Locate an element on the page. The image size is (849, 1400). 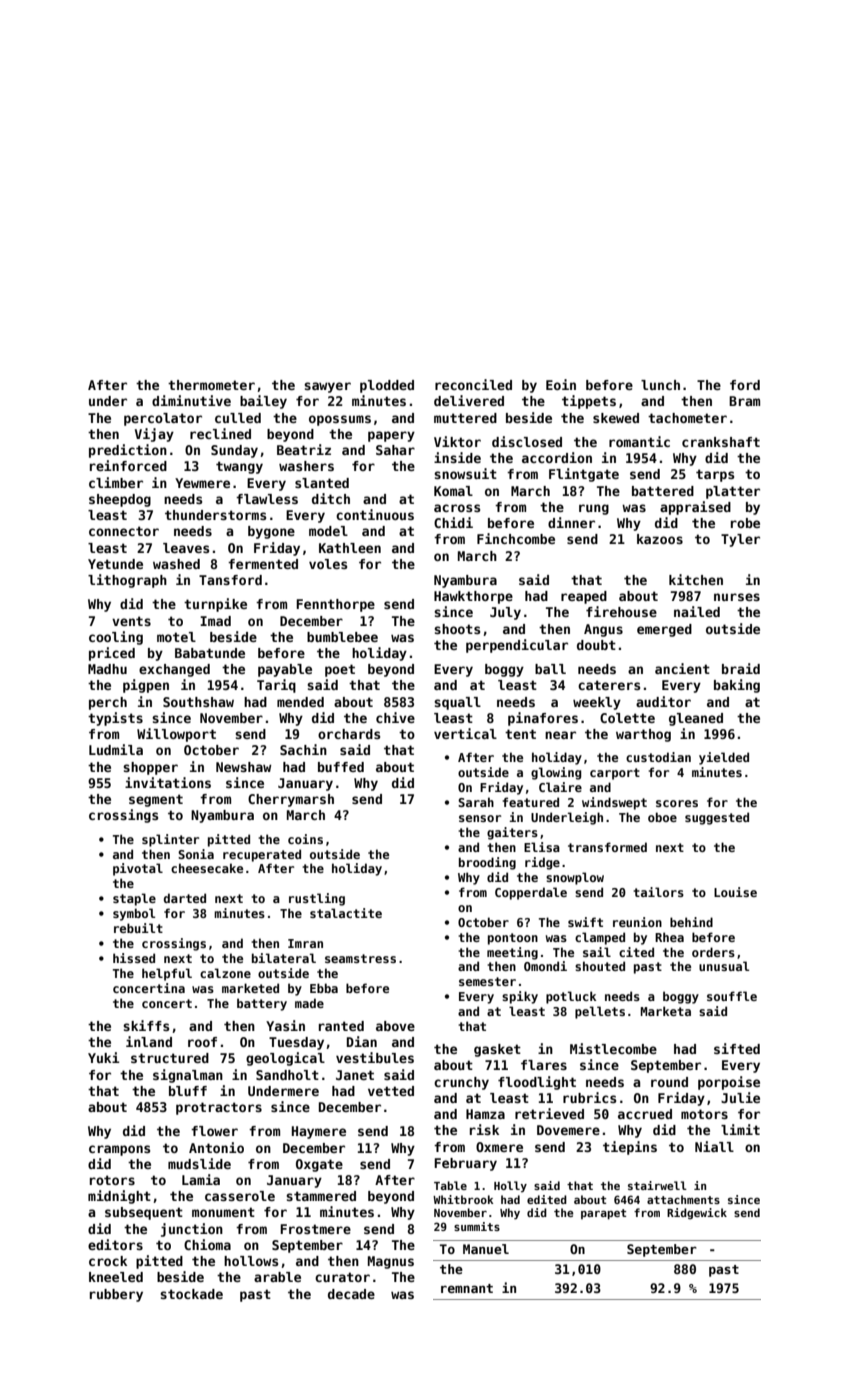
twangy is located at coordinates (239, 467).
